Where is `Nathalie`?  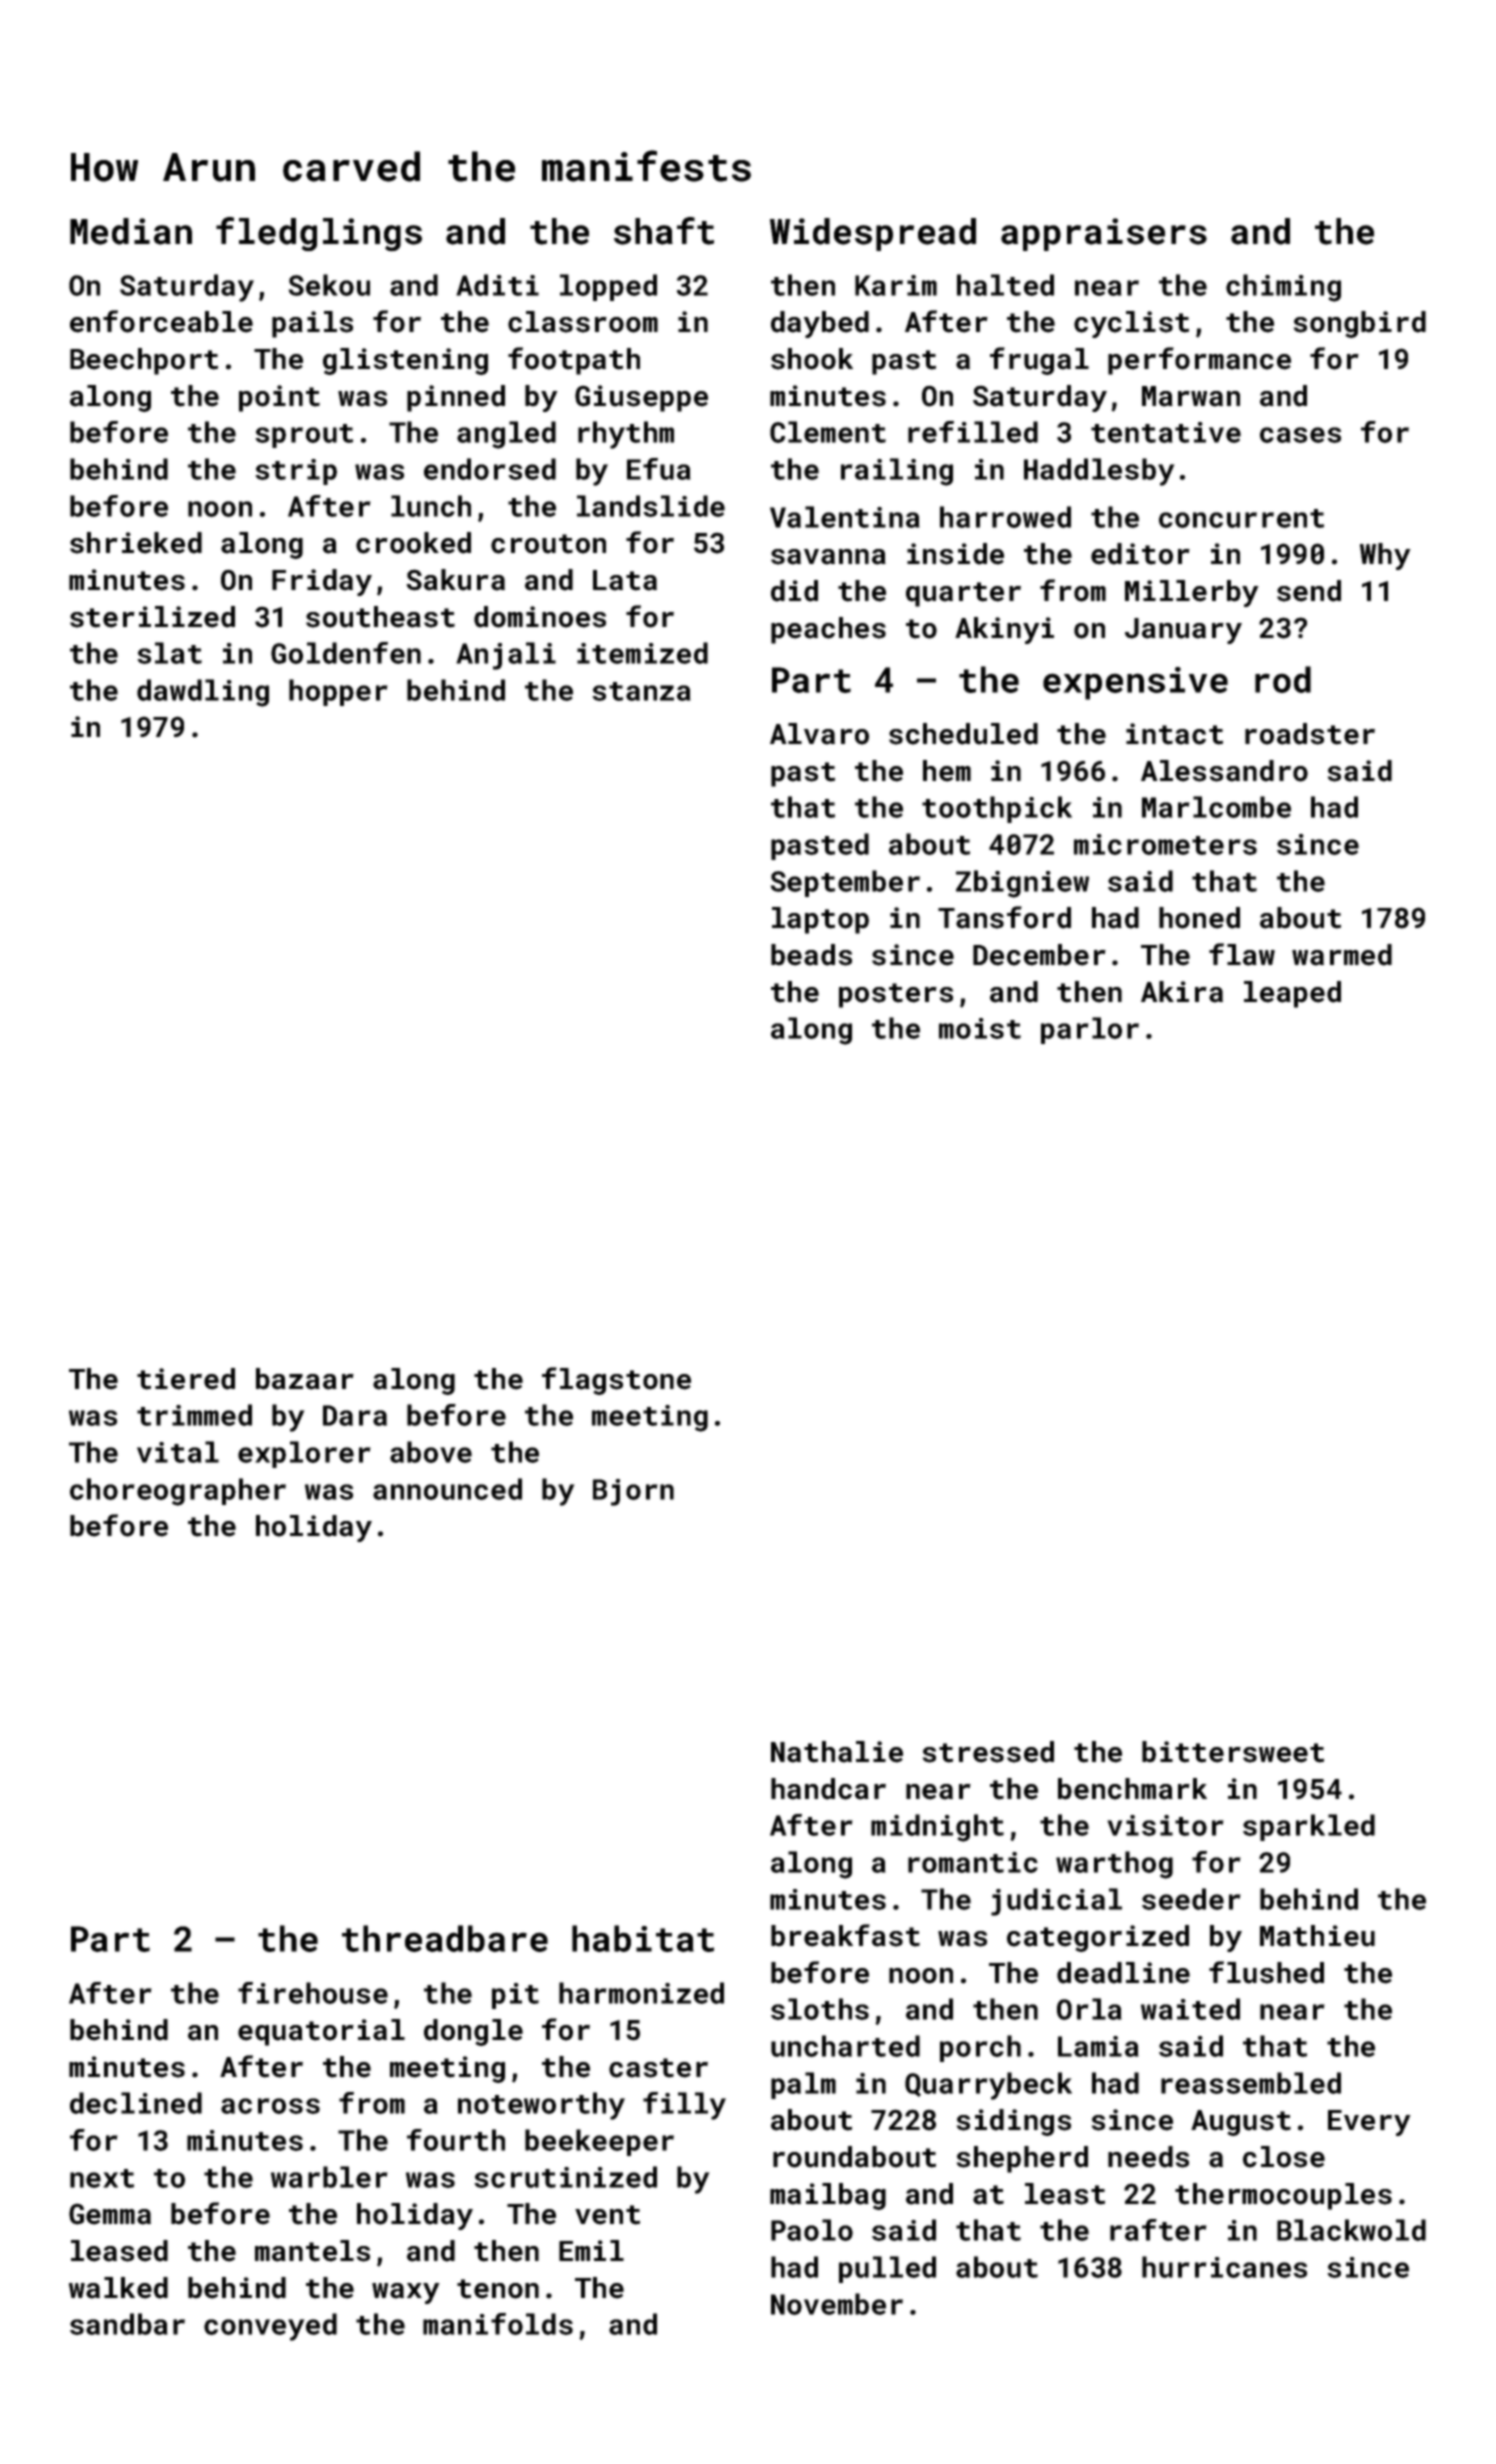 Nathalie is located at coordinates (837, 1752).
